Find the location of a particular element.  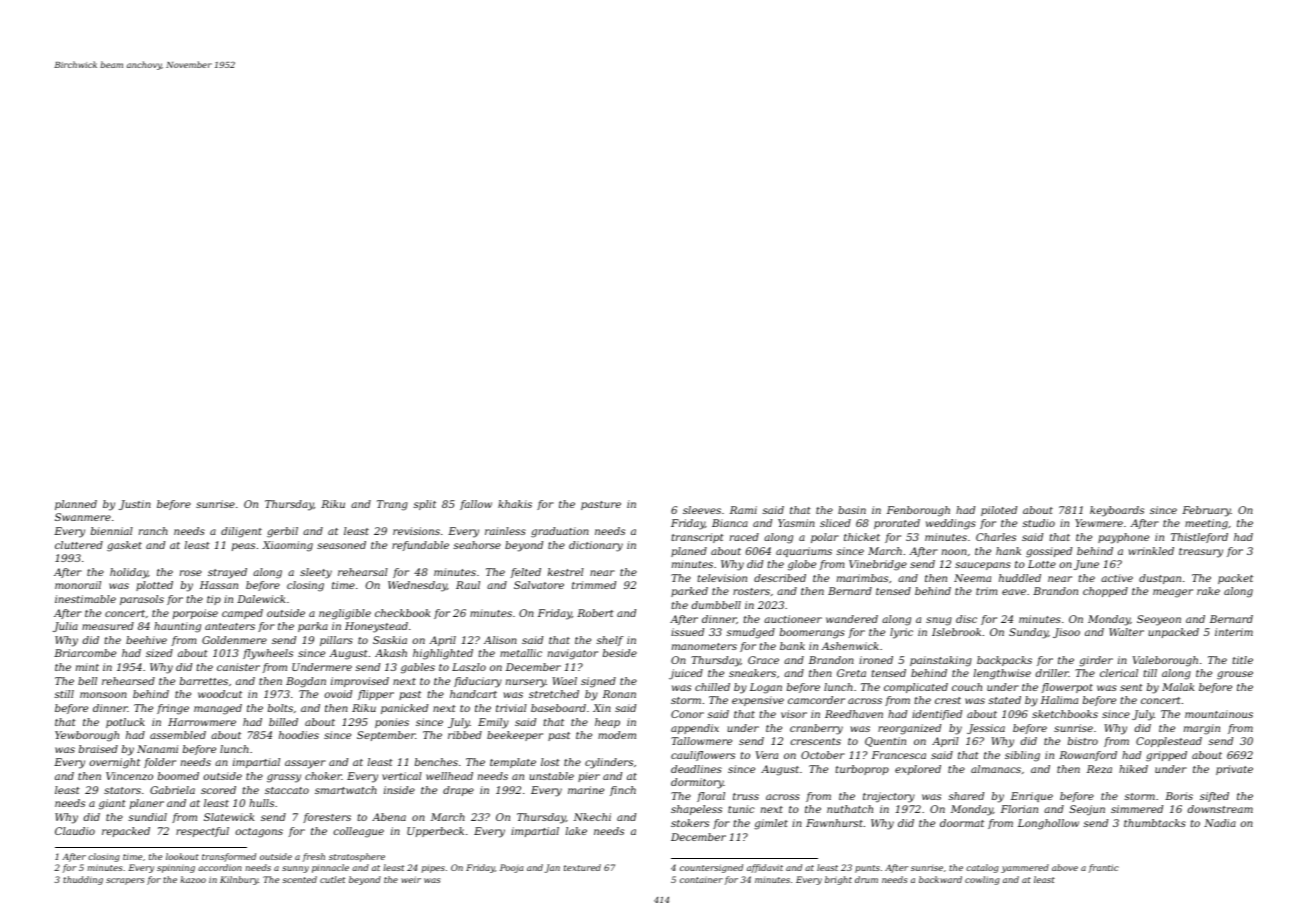

private is located at coordinates (1234, 770).
